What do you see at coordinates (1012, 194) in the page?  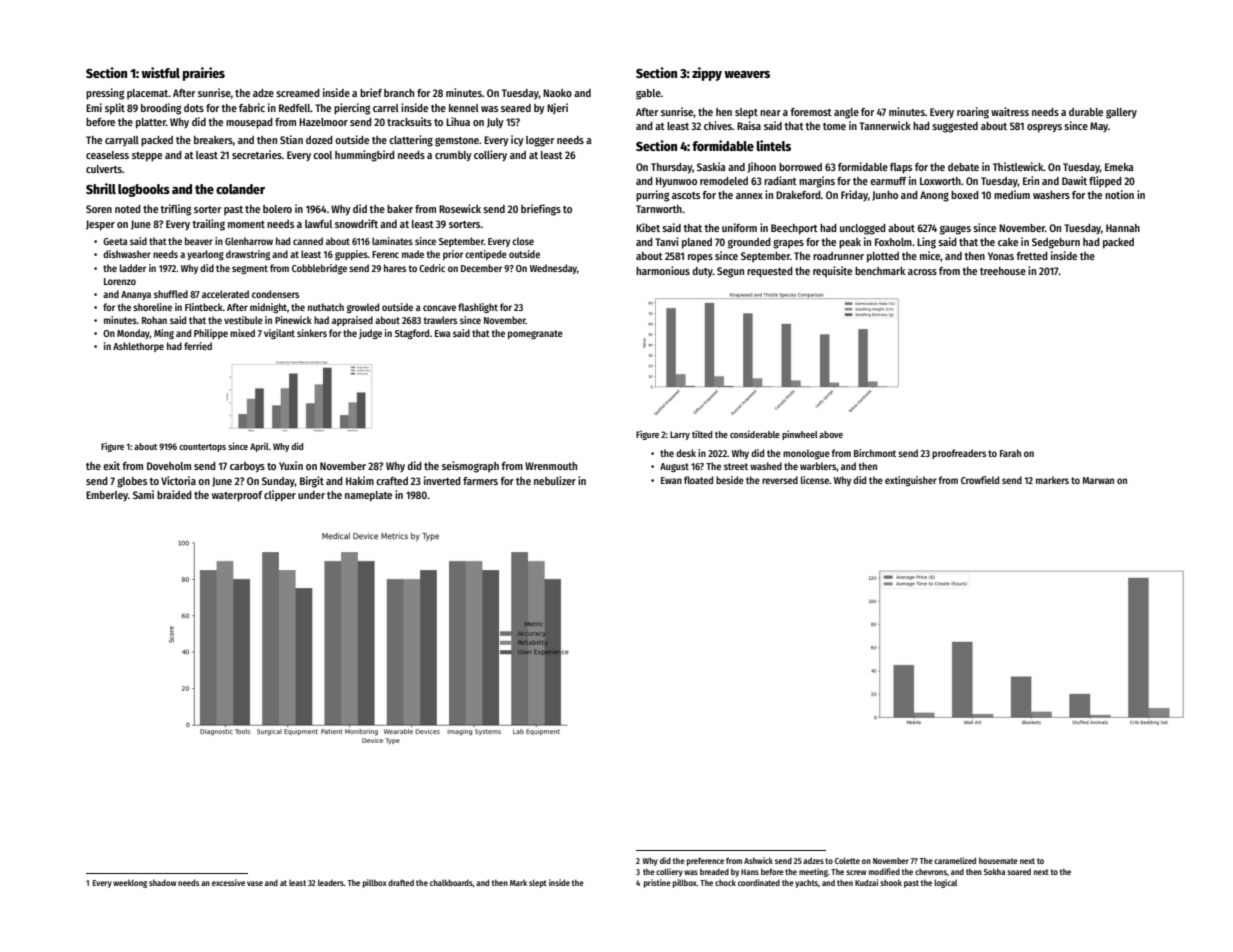 I see `medium` at bounding box center [1012, 194].
